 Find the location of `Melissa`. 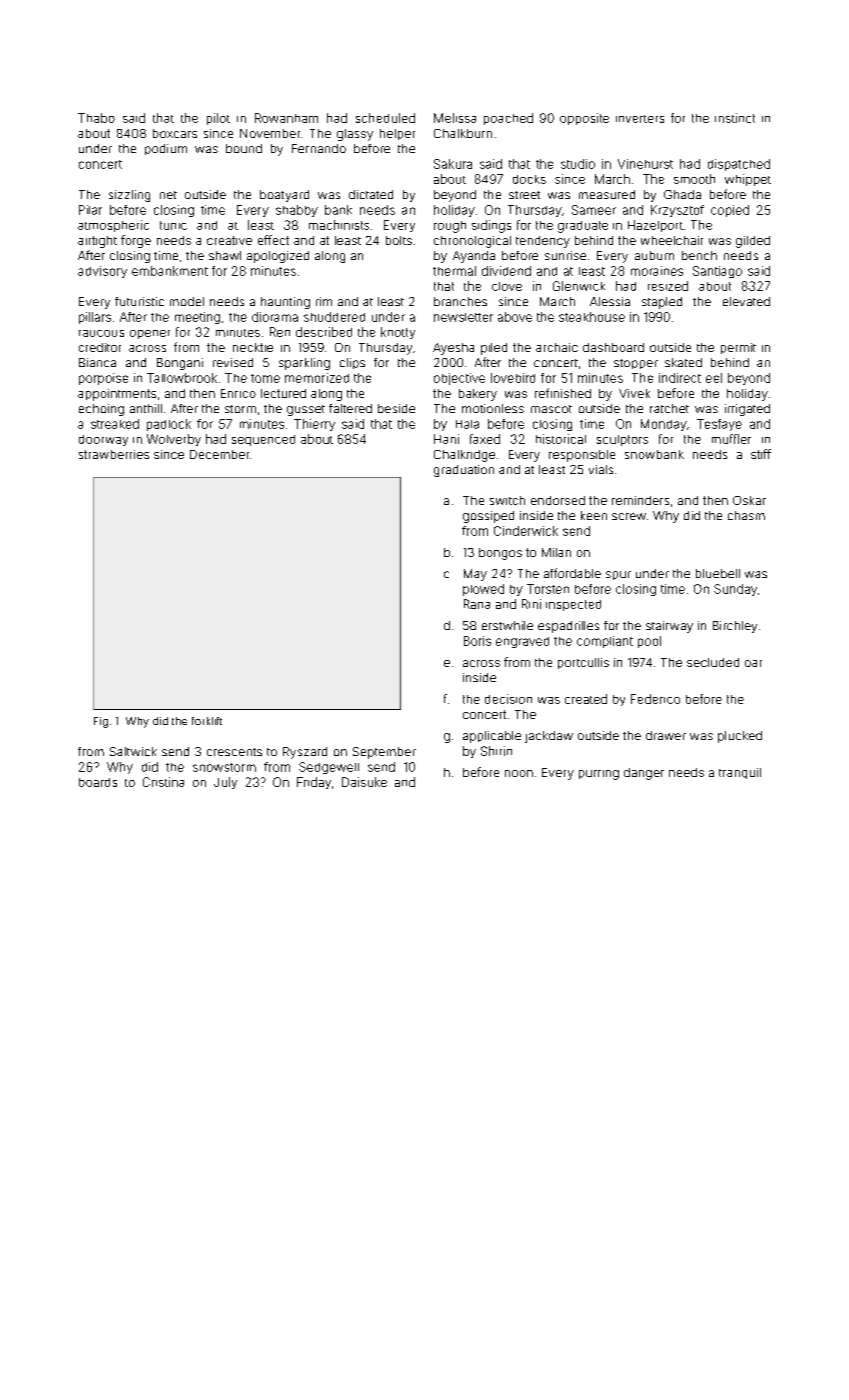

Melissa is located at coordinates (455, 118).
